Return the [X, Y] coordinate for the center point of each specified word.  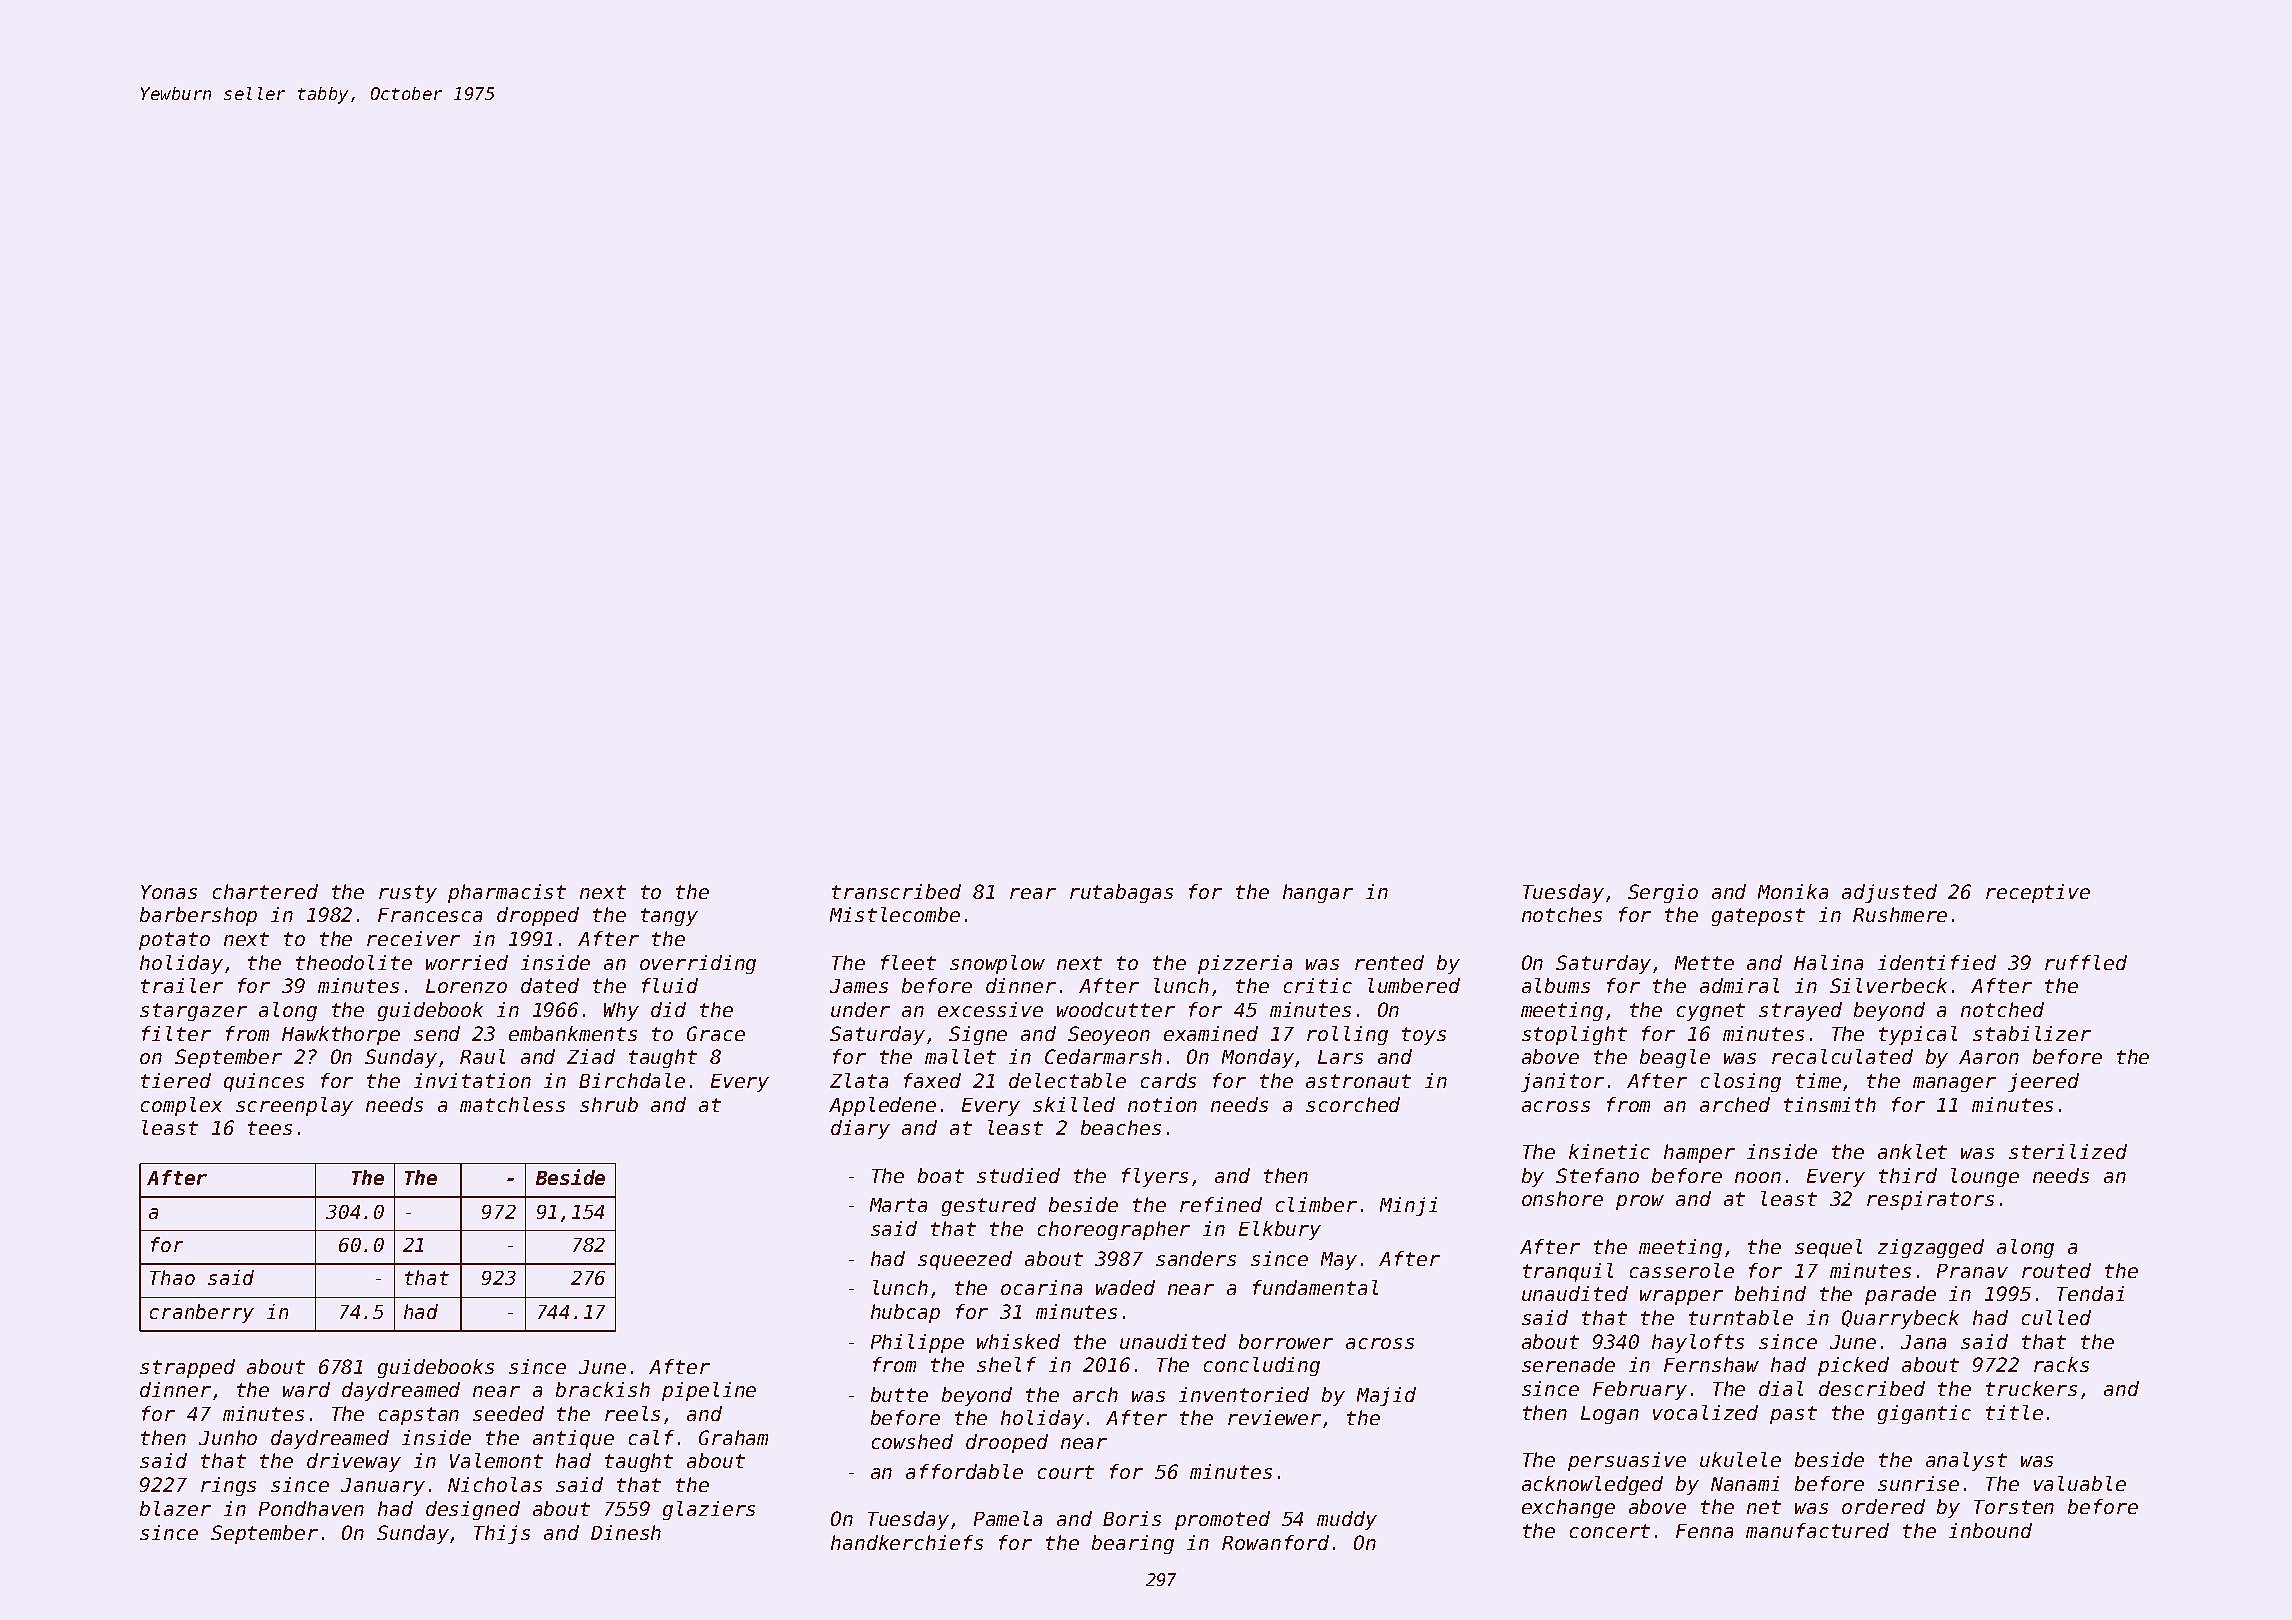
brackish [603, 1389]
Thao [172, 1277]
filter [176, 1033]
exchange [1568, 1508]
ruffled [2086, 962]
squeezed [965, 1260]
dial [1781, 1388]
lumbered [1414, 985]
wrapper [1681, 1297]
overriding [698, 964]
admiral [1739, 985]
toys [1424, 1036]
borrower [1286, 1341]
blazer [175, 1508]
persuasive [1627, 1461]
